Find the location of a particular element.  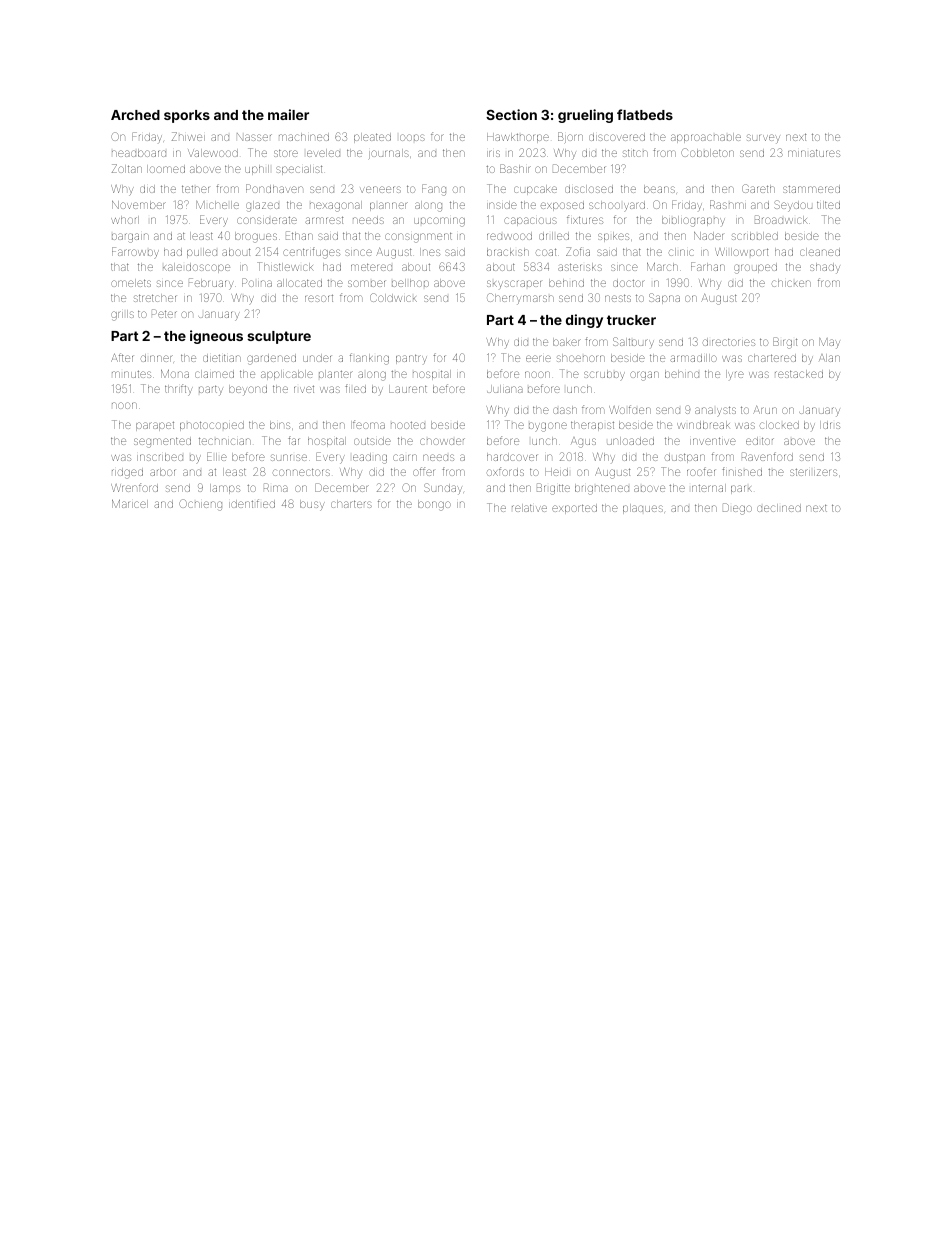

parapet is located at coordinates (155, 426).
